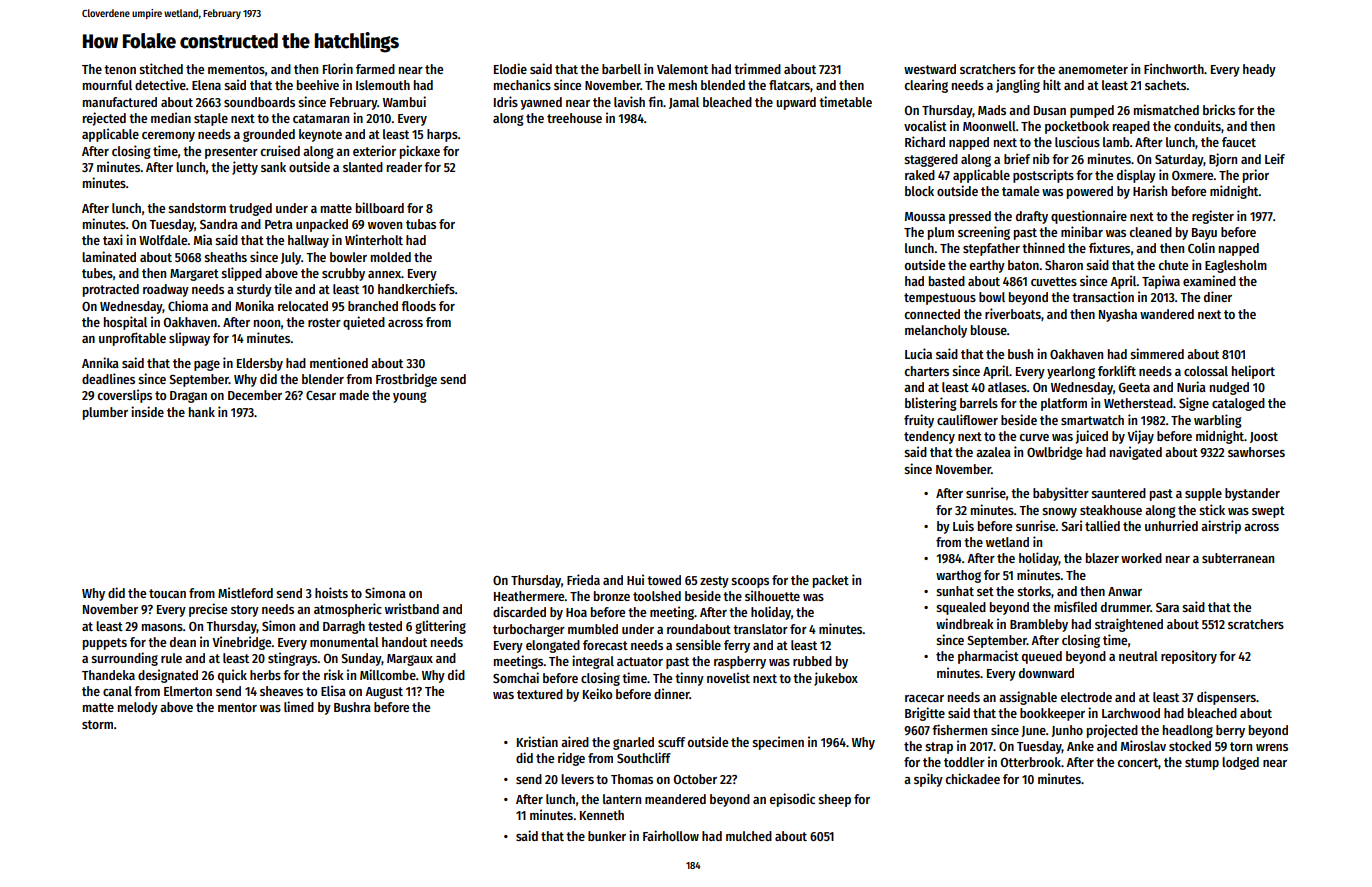 The width and height of the document is (1372, 887). What do you see at coordinates (1093, 69) in the document?
I see `anemometer` at bounding box center [1093, 69].
